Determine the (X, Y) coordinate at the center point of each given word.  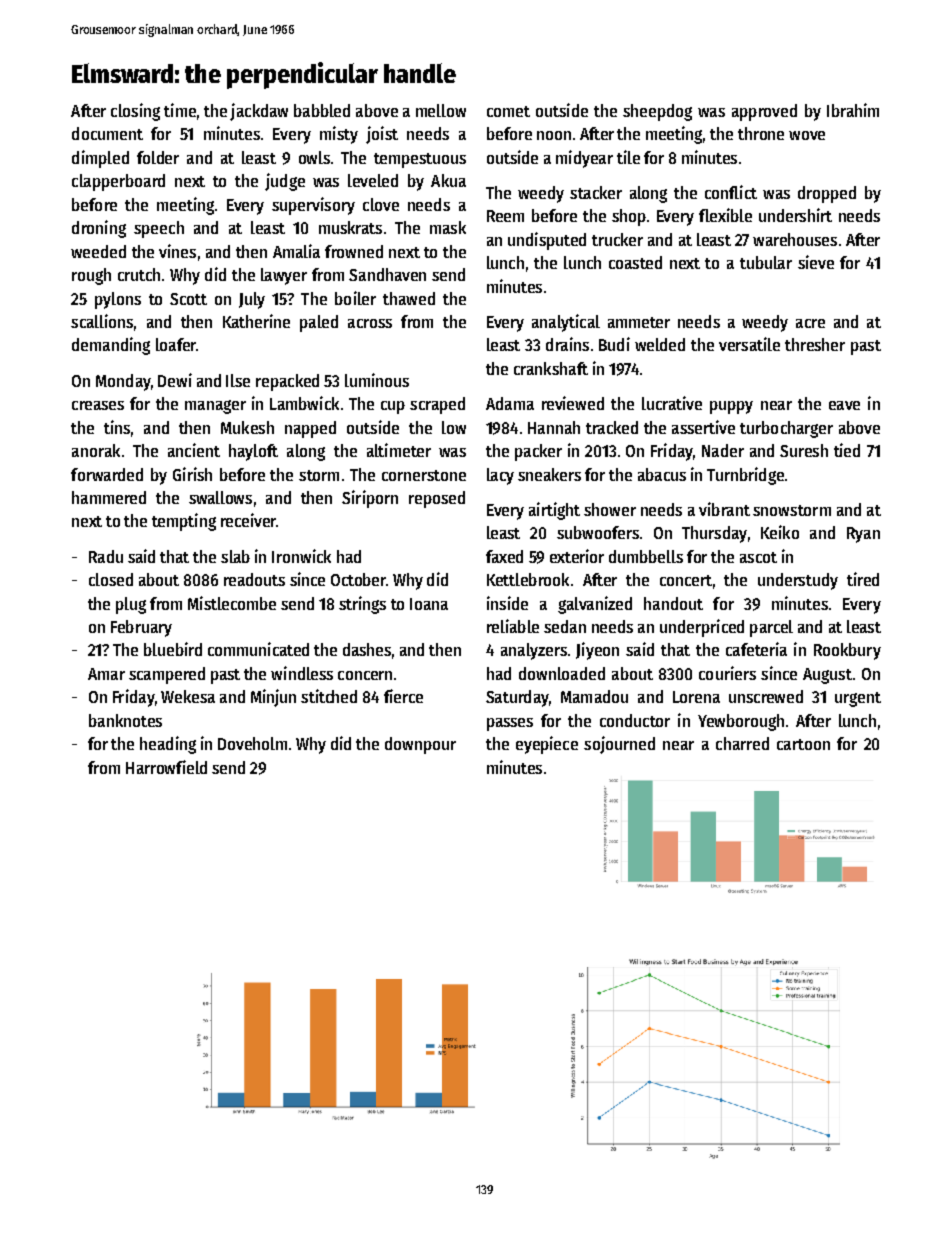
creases (98, 405)
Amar (106, 674)
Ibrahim (853, 110)
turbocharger (786, 429)
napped (310, 429)
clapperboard (118, 182)
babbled (322, 110)
